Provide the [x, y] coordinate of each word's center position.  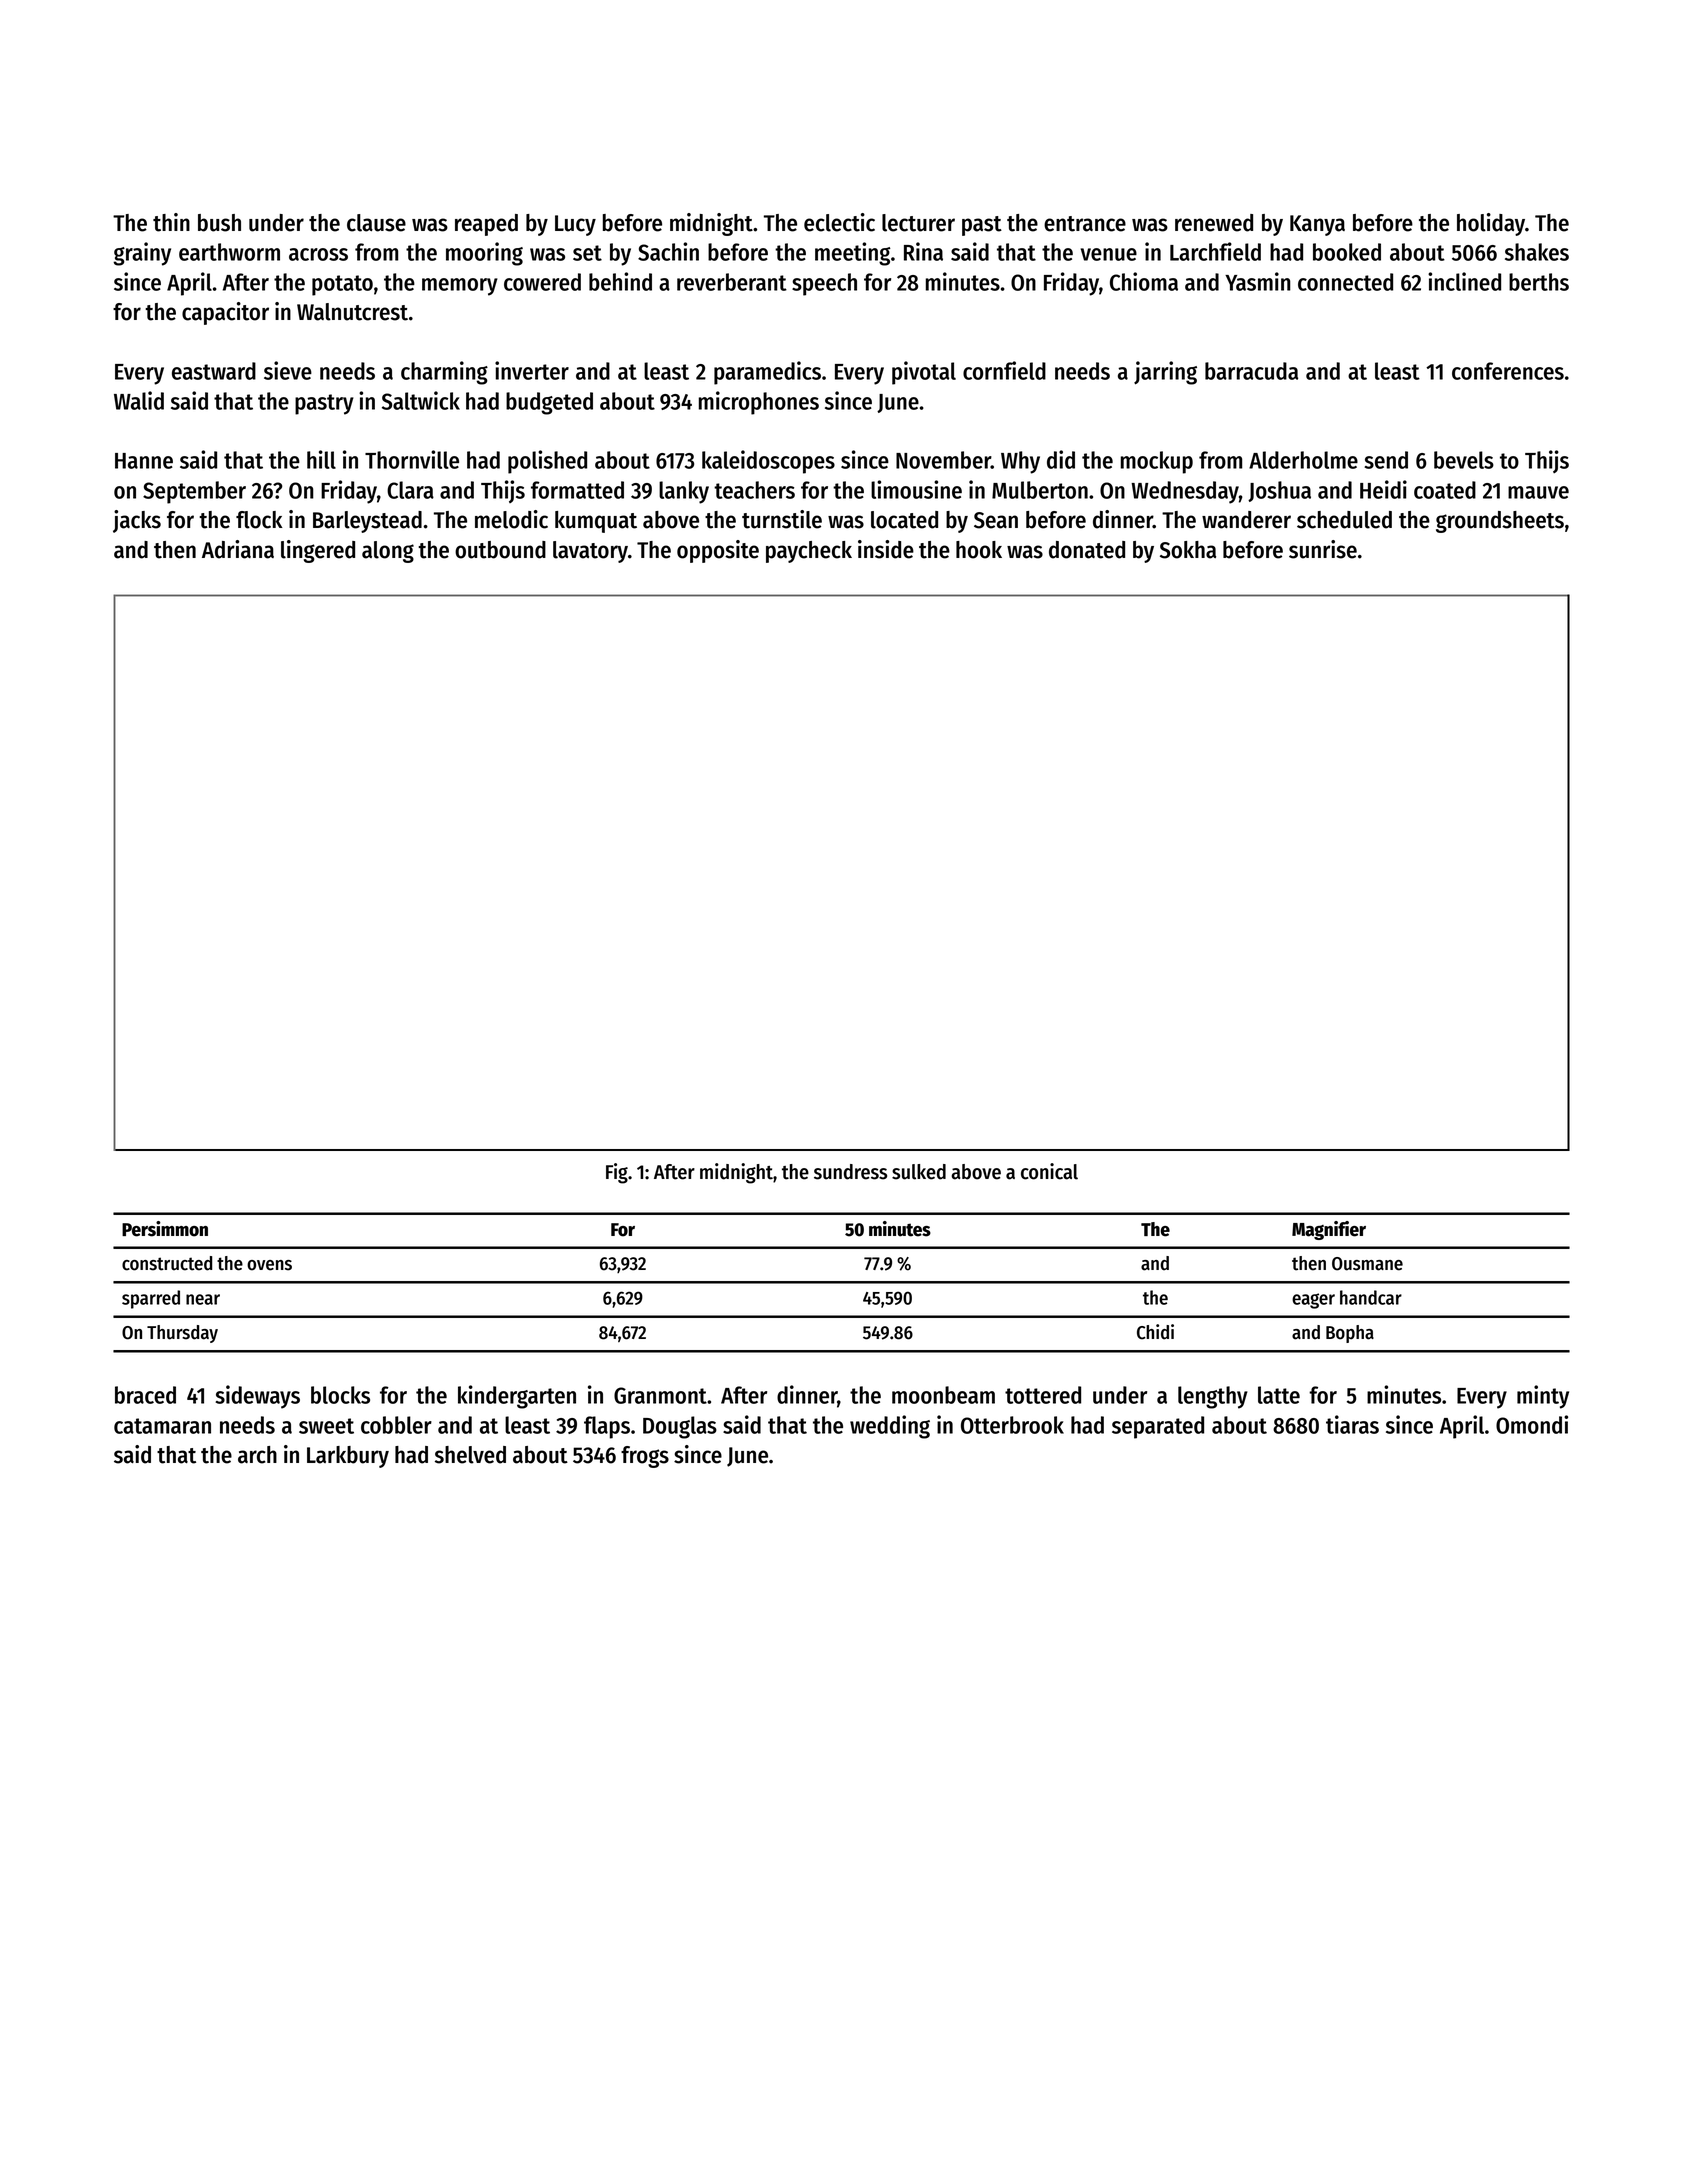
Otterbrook [1012, 1425]
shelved [470, 1455]
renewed [1214, 223]
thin [171, 222]
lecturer [918, 223]
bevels [1464, 460]
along [388, 552]
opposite [718, 551]
